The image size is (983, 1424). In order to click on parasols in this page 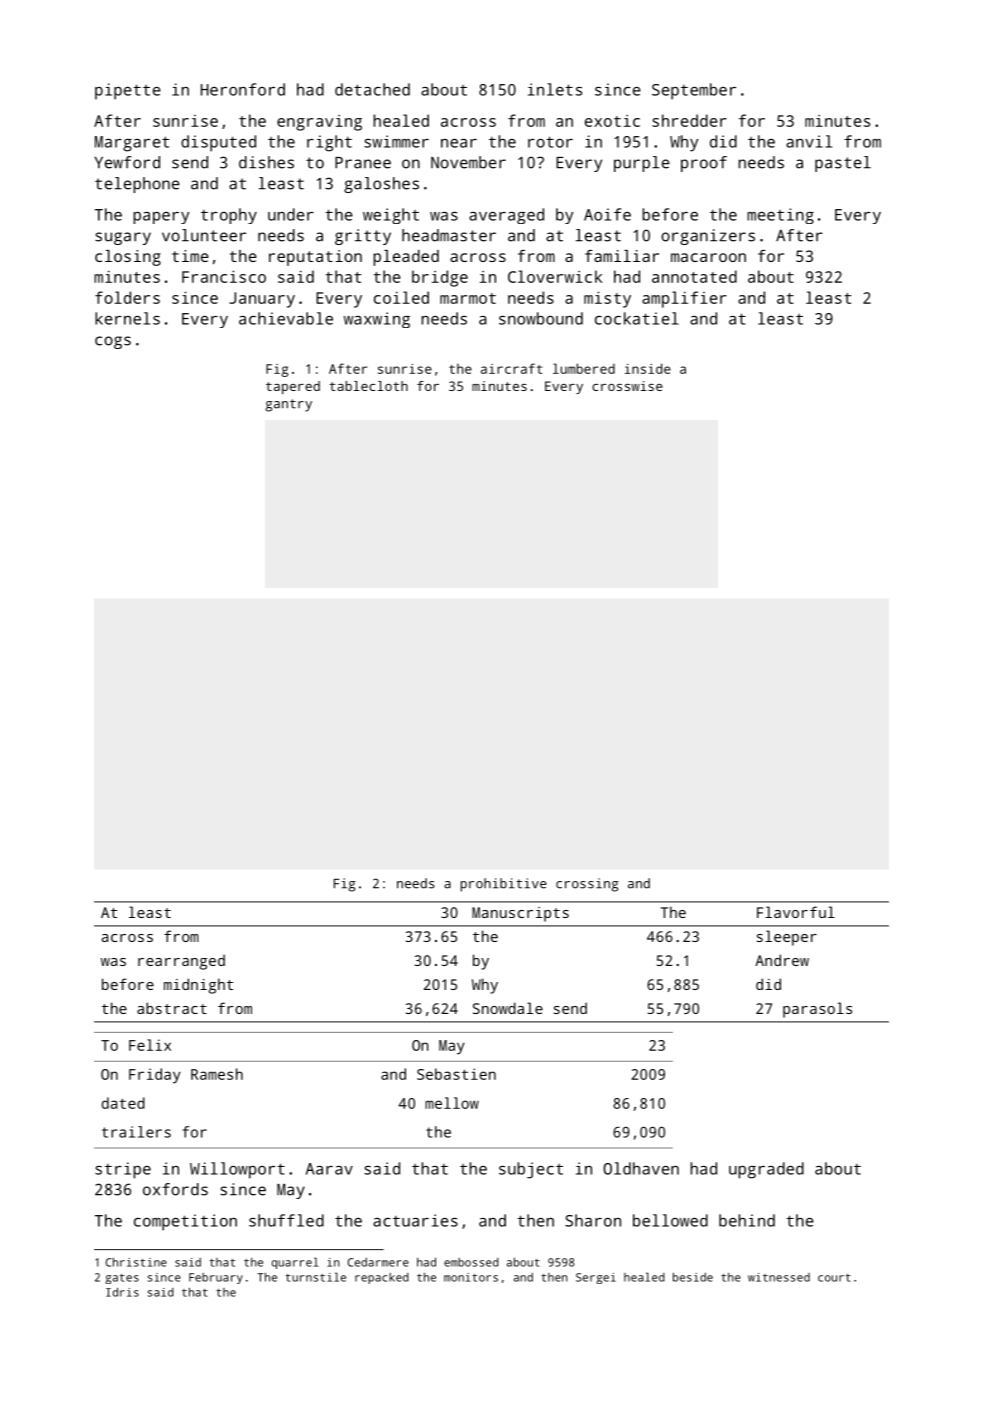, I will do `click(817, 1010)`.
